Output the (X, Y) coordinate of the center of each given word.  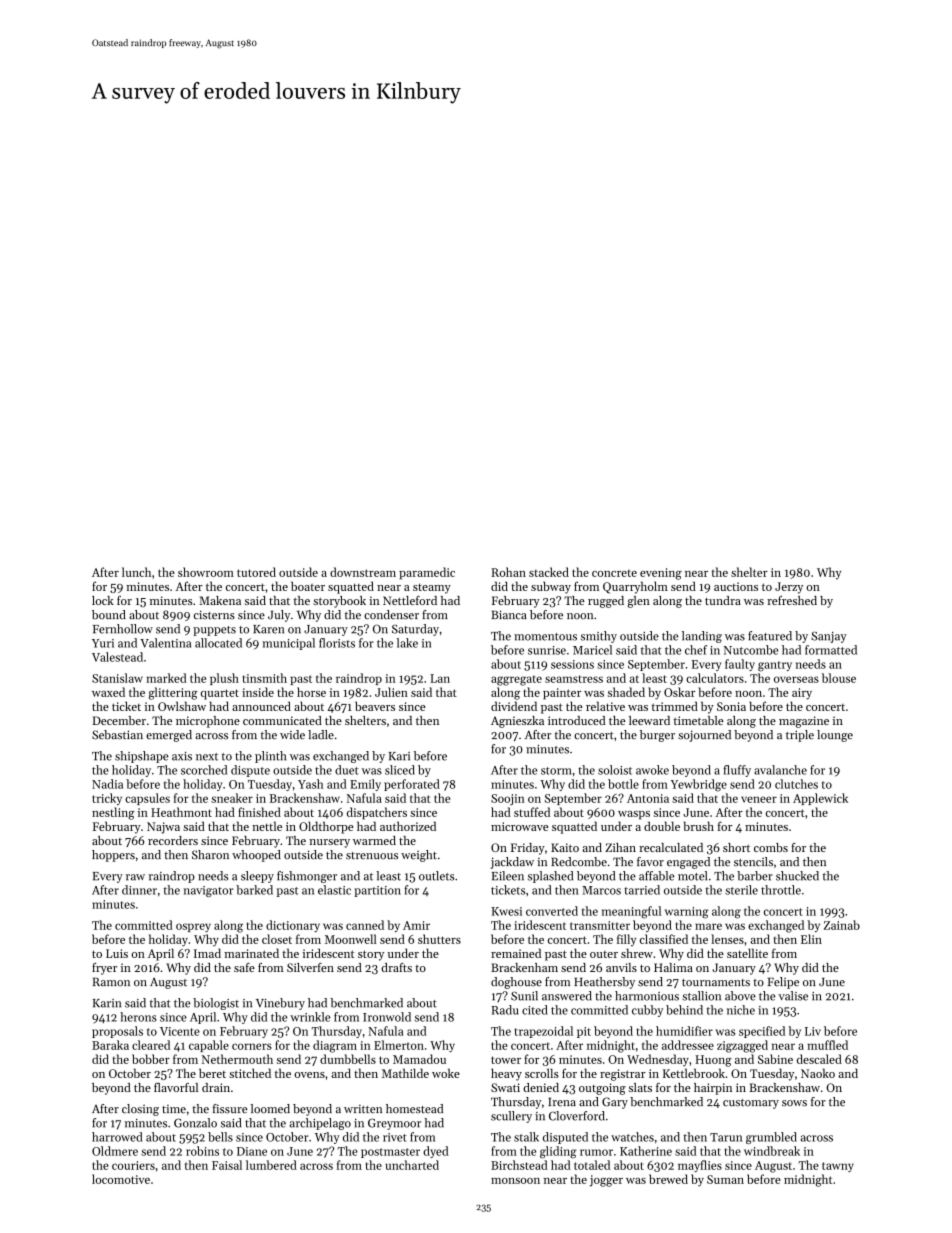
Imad (207, 953)
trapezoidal (543, 1032)
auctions (736, 586)
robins (202, 1151)
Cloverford (577, 1116)
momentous (545, 637)
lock (103, 600)
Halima (673, 967)
